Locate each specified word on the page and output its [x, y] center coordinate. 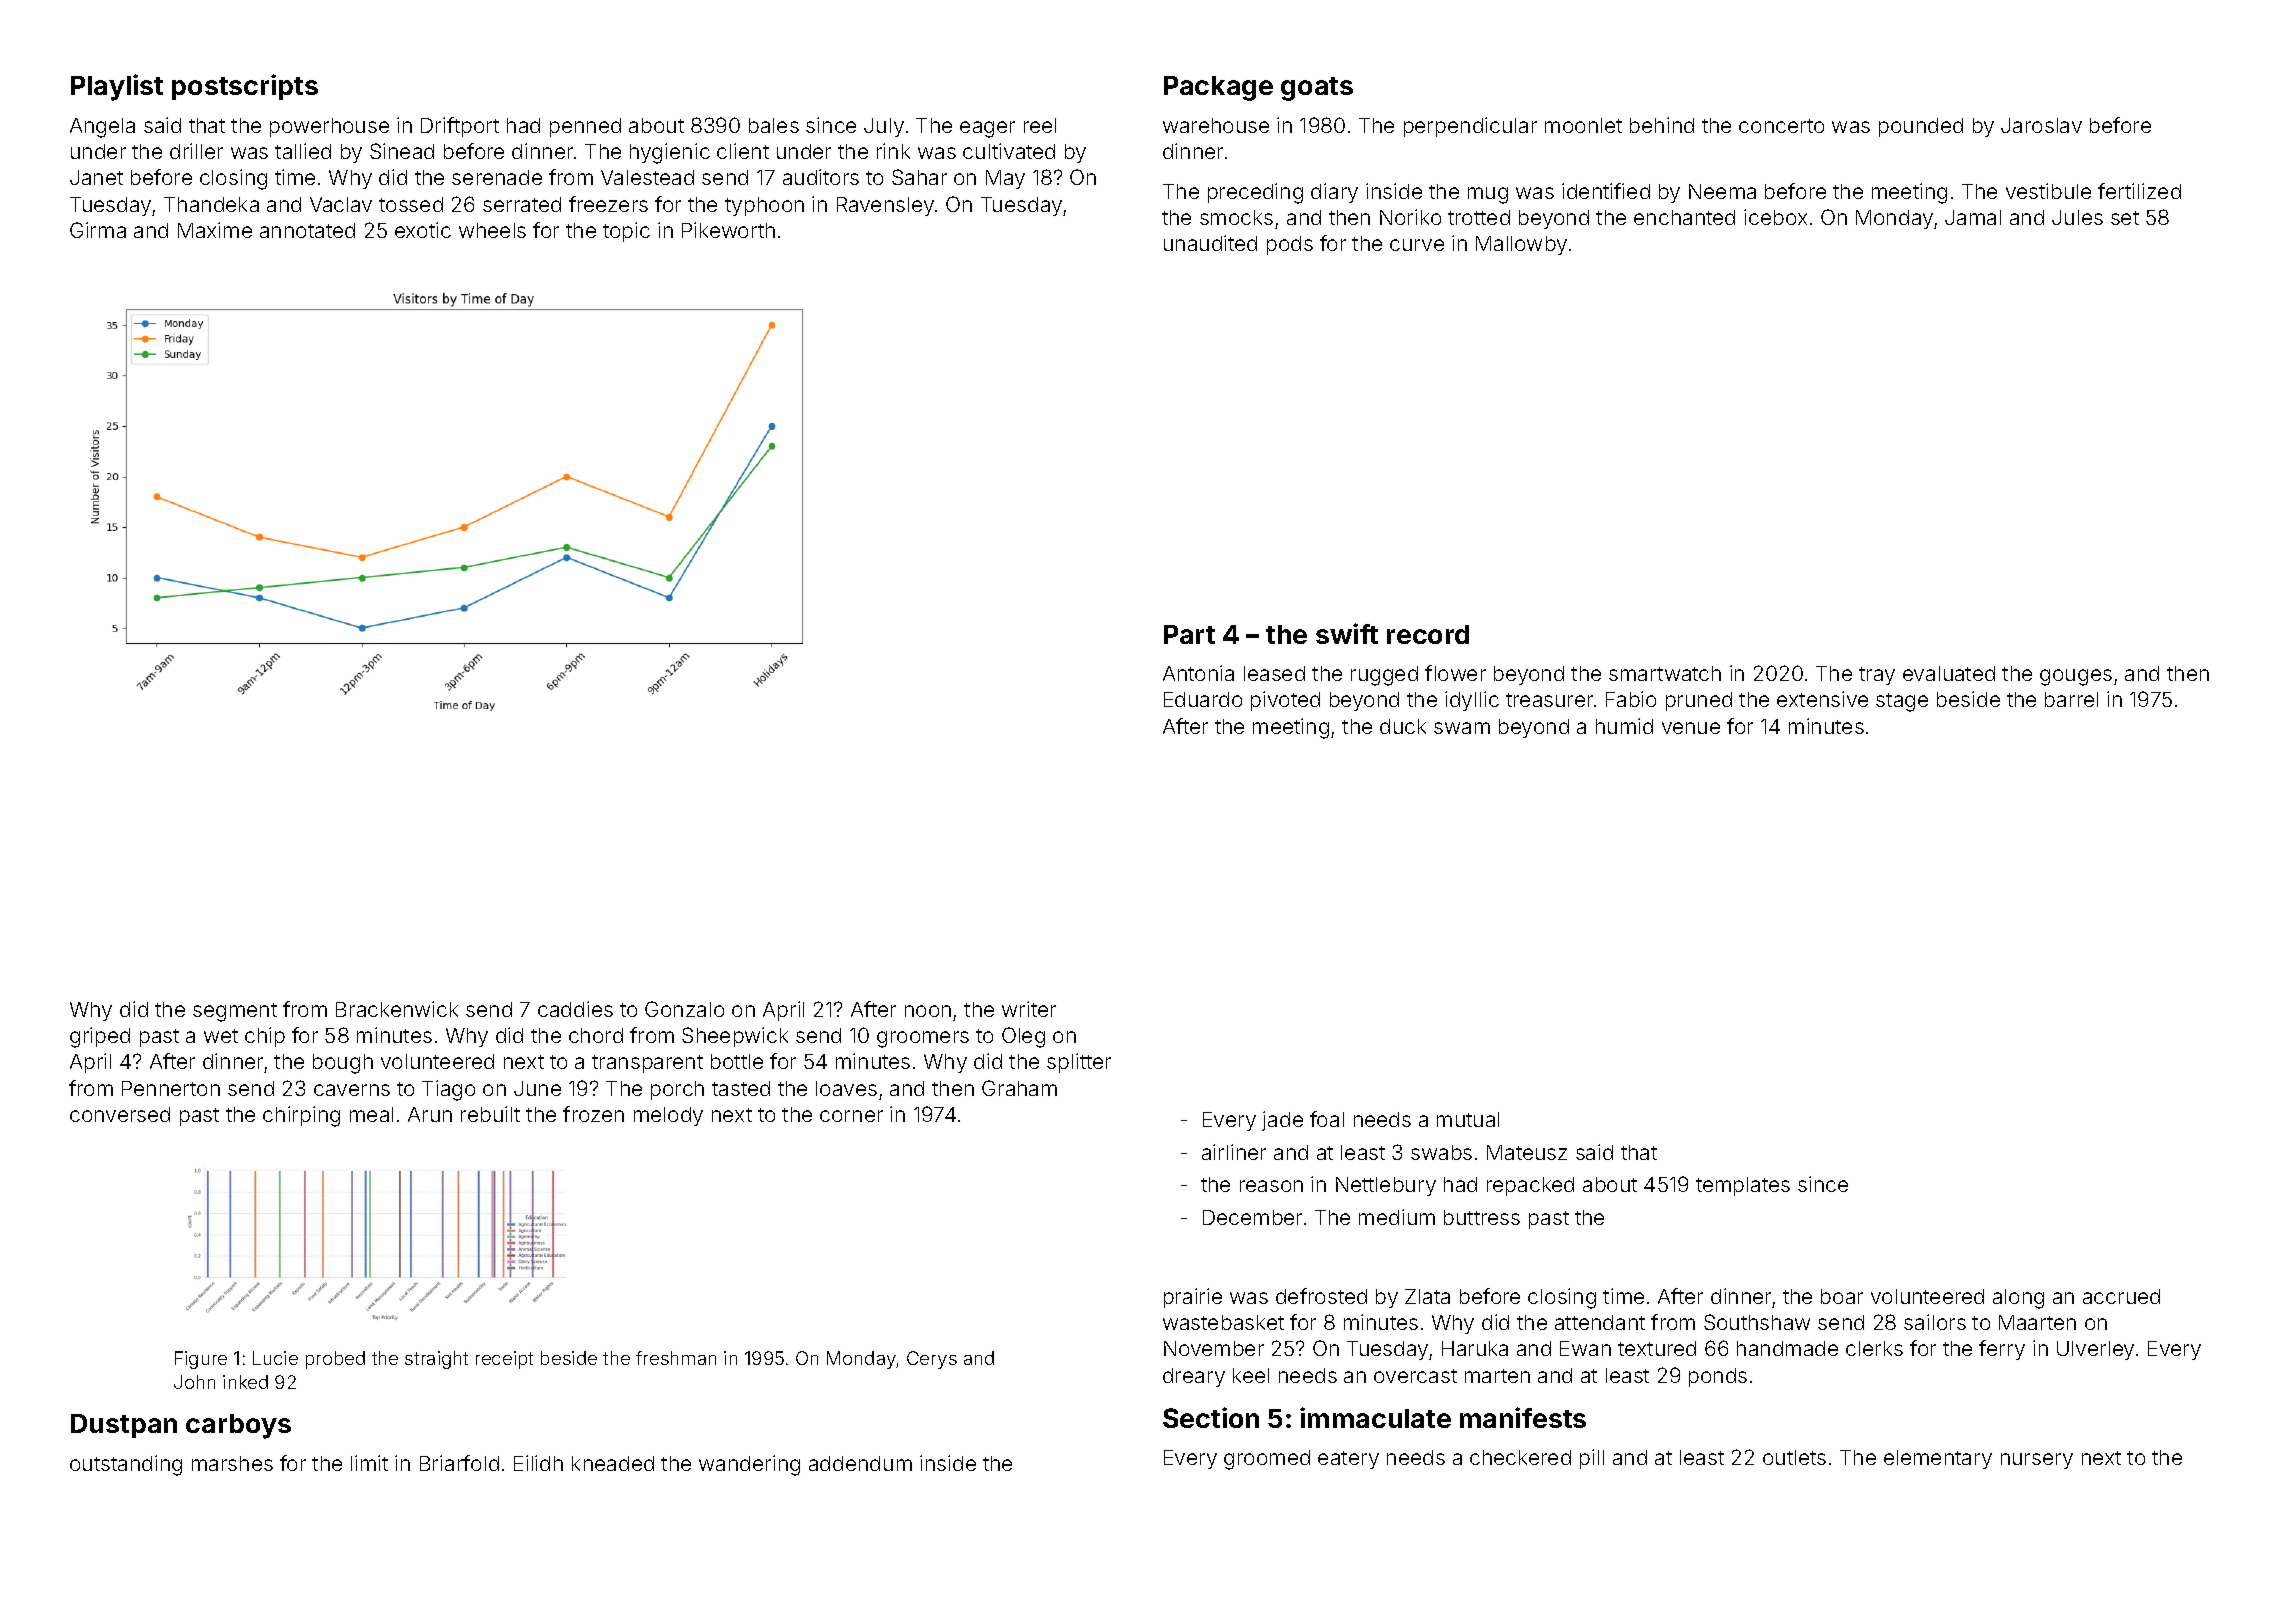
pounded [1921, 127]
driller [196, 151]
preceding [1255, 193]
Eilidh [538, 1463]
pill [1592, 1459]
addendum [860, 1463]
